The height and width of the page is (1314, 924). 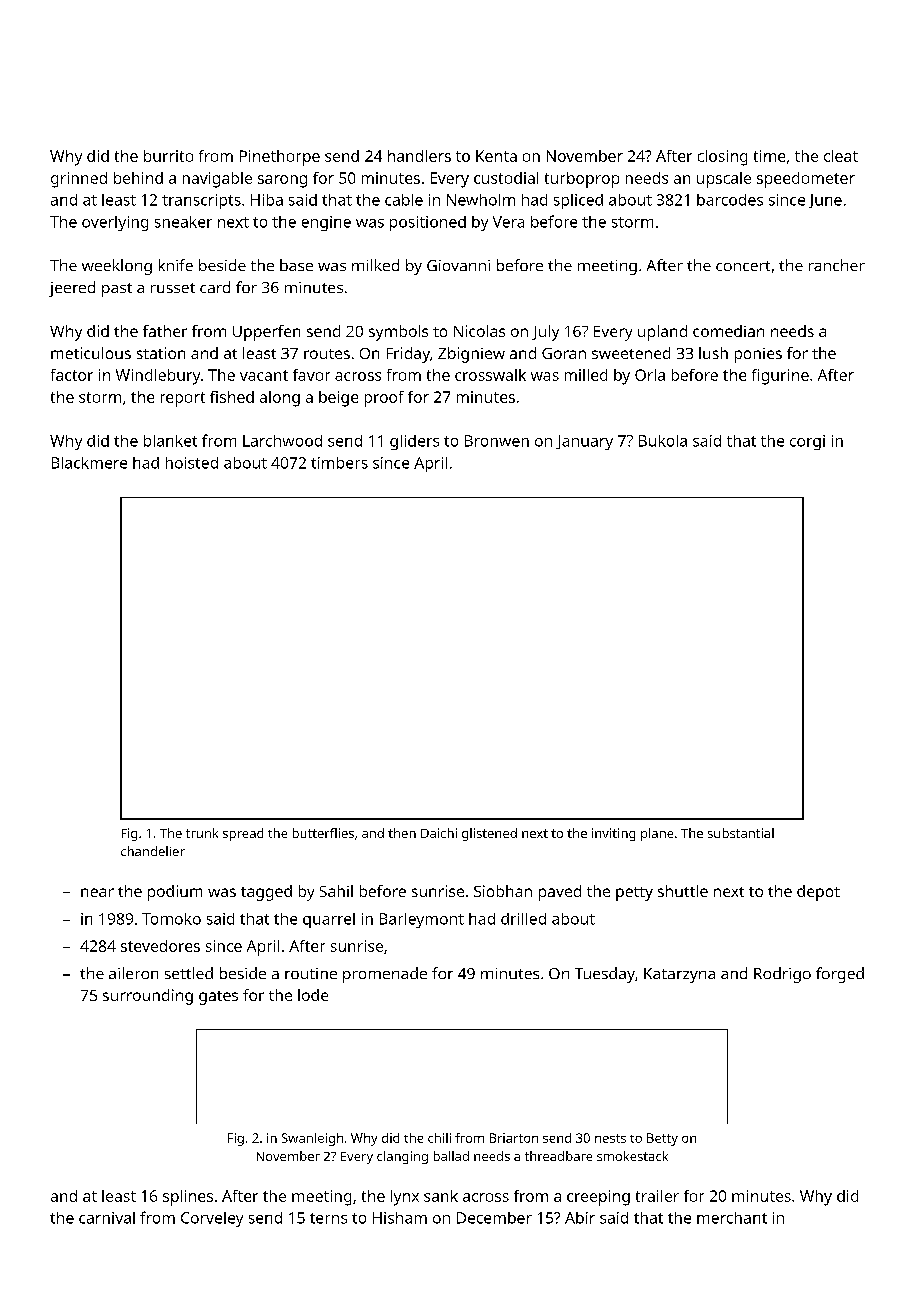 I want to click on carnival, so click(x=107, y=1218).
